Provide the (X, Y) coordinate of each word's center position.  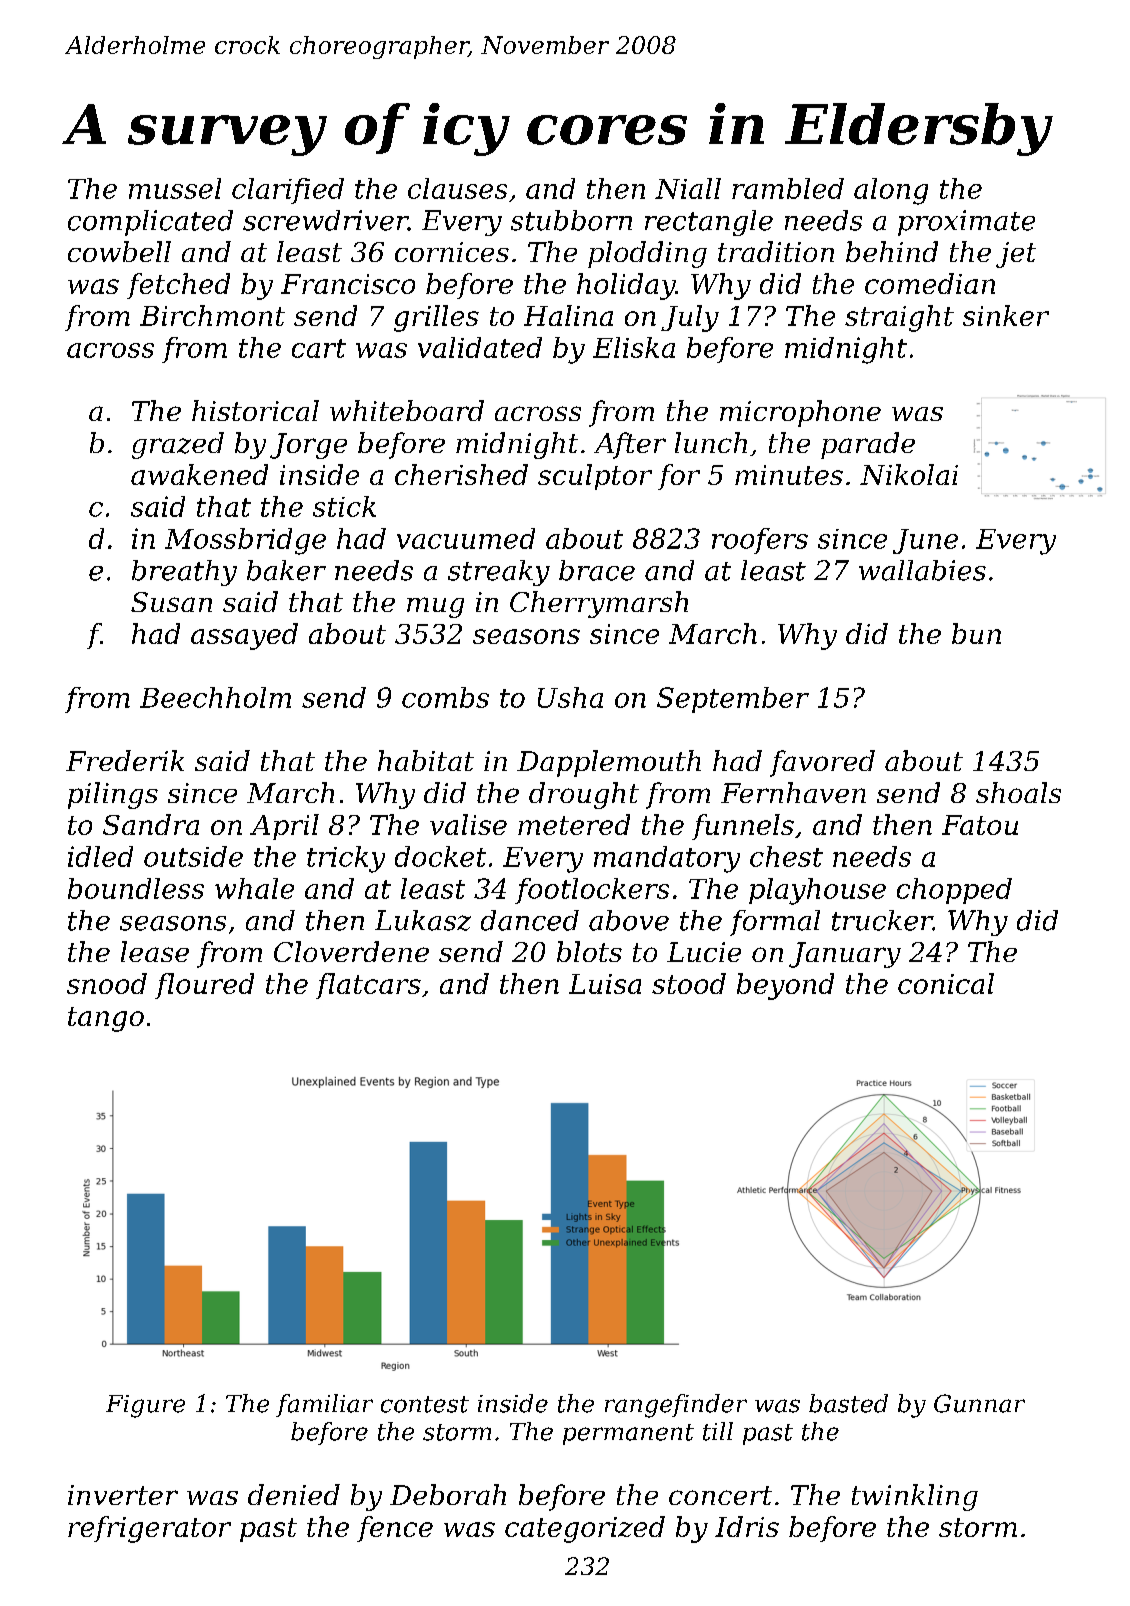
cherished (461, 474)
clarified (288, 191)
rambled (788, 188)
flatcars (368, 986)
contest (425, 1404)
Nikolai (909, 474)
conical (946, 983)
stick (344, 506)
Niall (688, 188)
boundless (136, 888)
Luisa (605, 984)
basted (848, 1403)
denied (294, 1494)
